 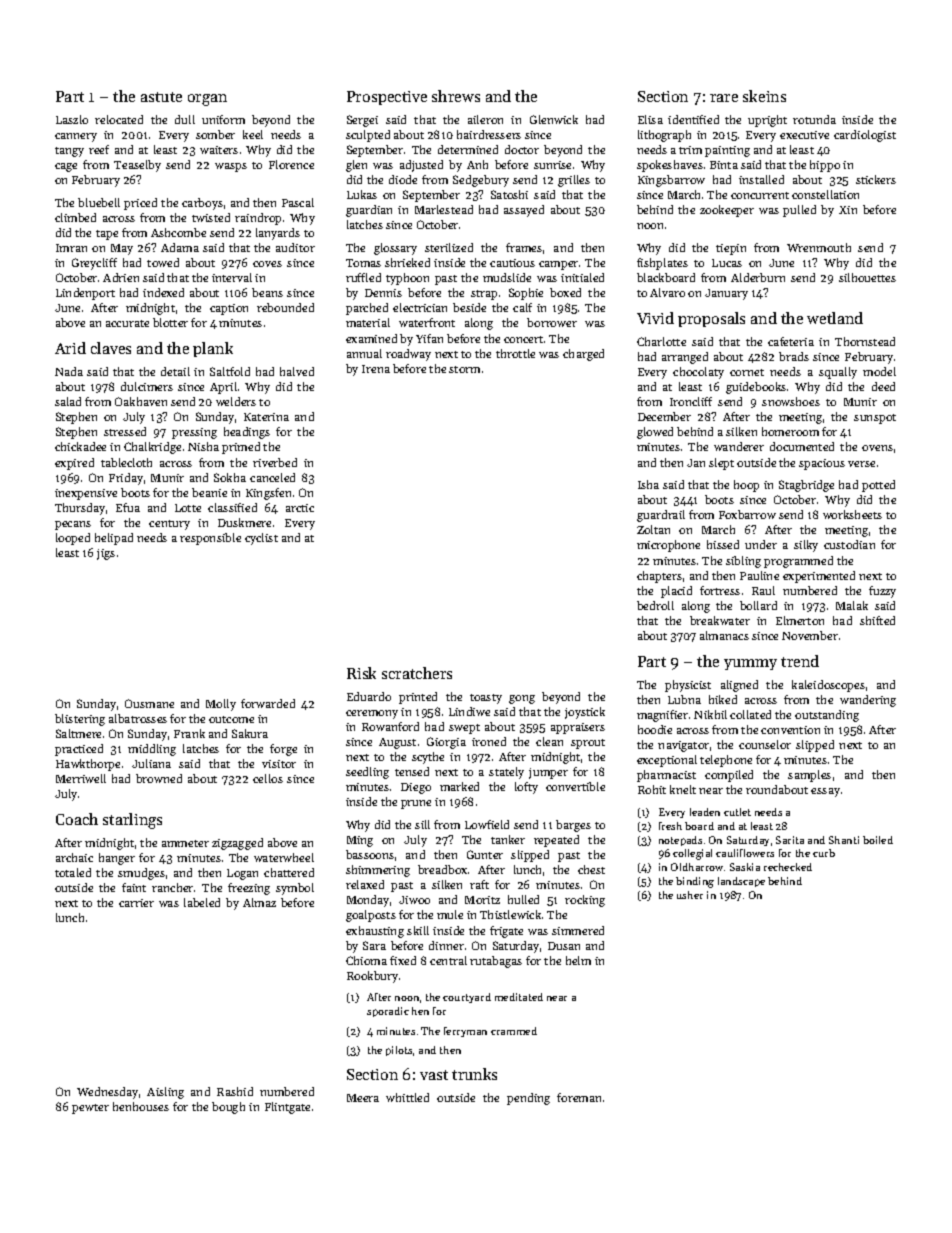 What do you see at coordinates (688, 686) in the screenshot?
I see `physicist` at bounding box center [688, 686].
